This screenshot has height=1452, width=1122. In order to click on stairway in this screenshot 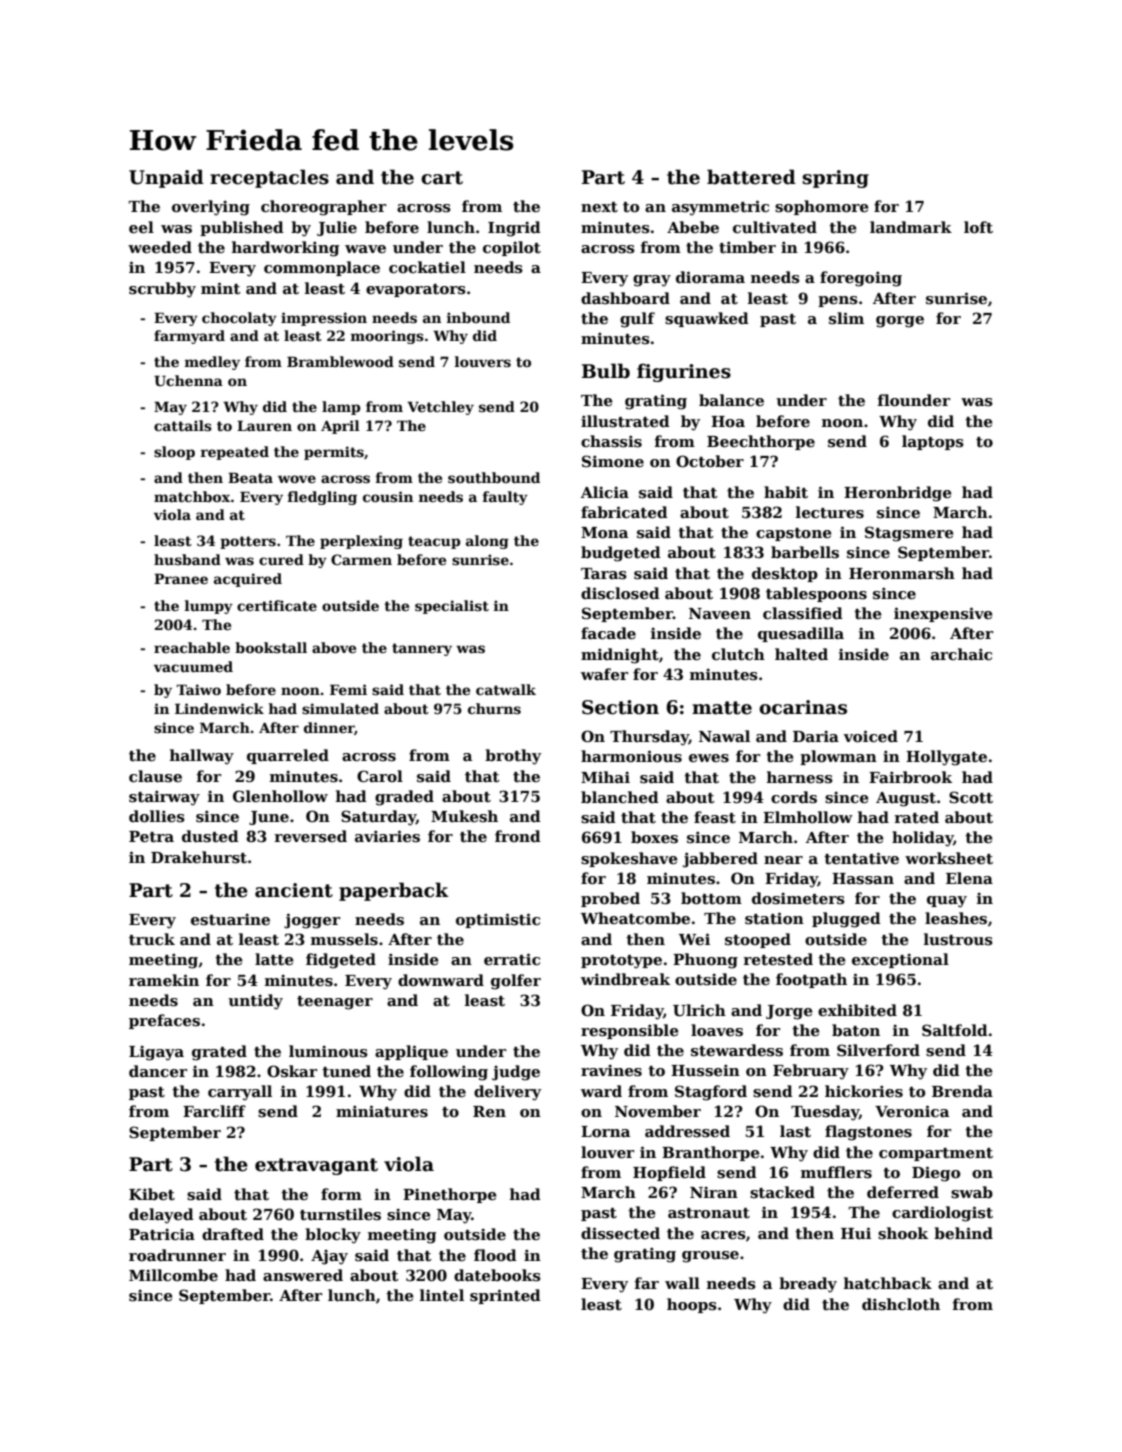, I will do `click(164, 798)`.
